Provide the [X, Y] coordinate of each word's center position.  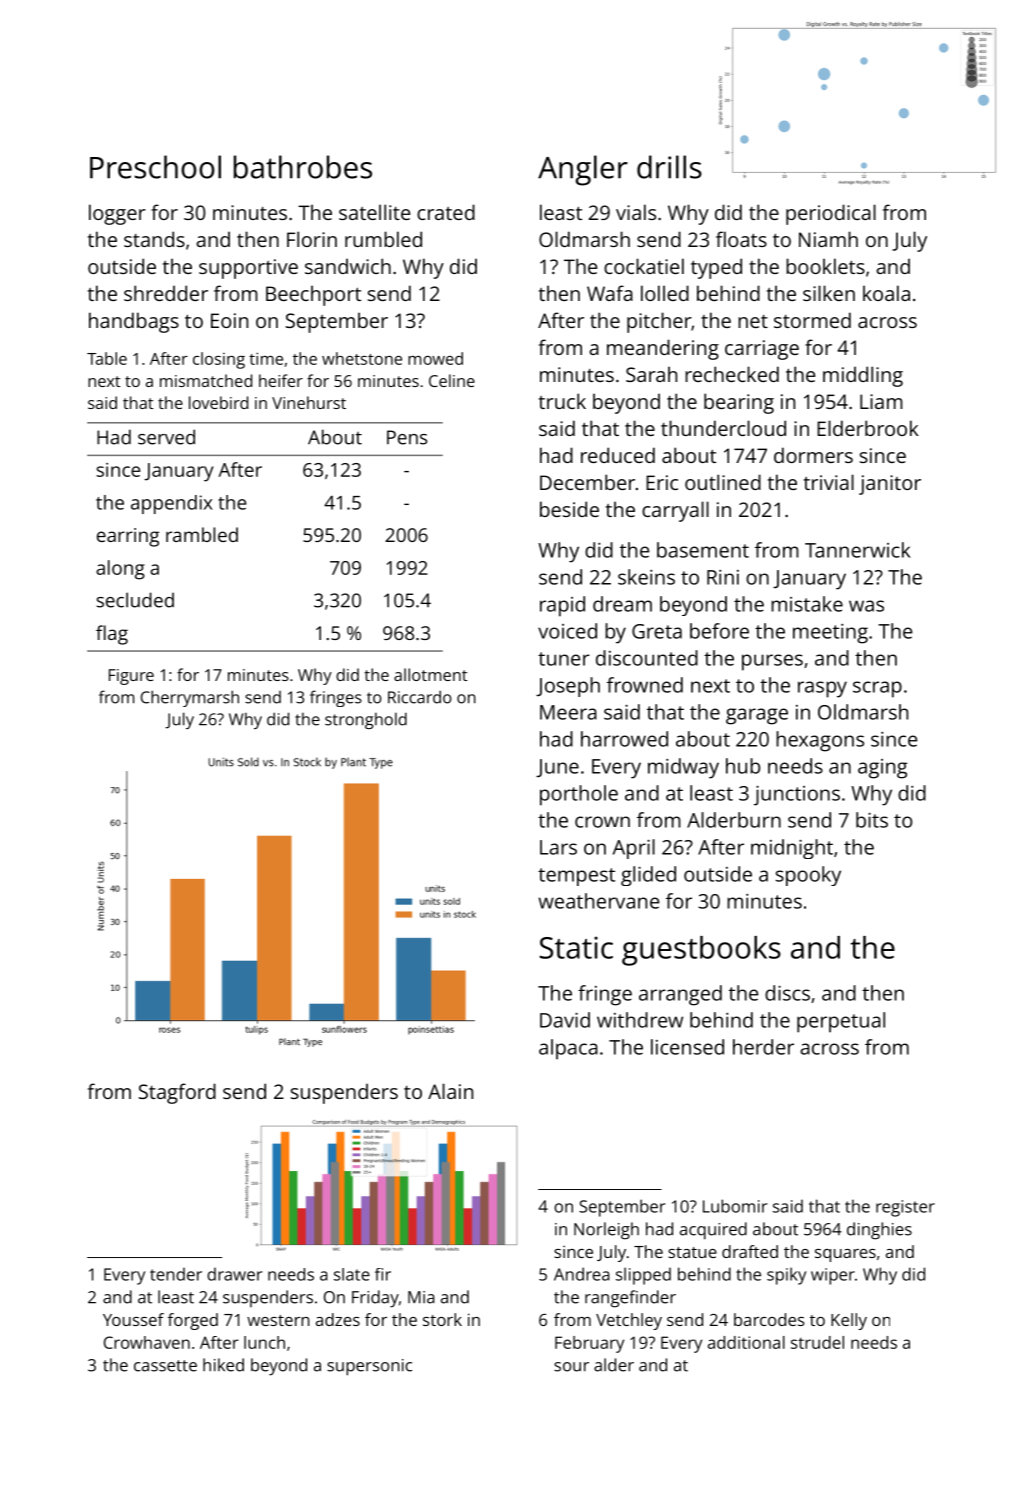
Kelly [849, 1321]
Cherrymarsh [190, 698]
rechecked [732, 374]
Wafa [610, 293]
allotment [431, 674]
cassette [165, 1366]
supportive [248, 269]
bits [872, 820]
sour [571, 1367]
